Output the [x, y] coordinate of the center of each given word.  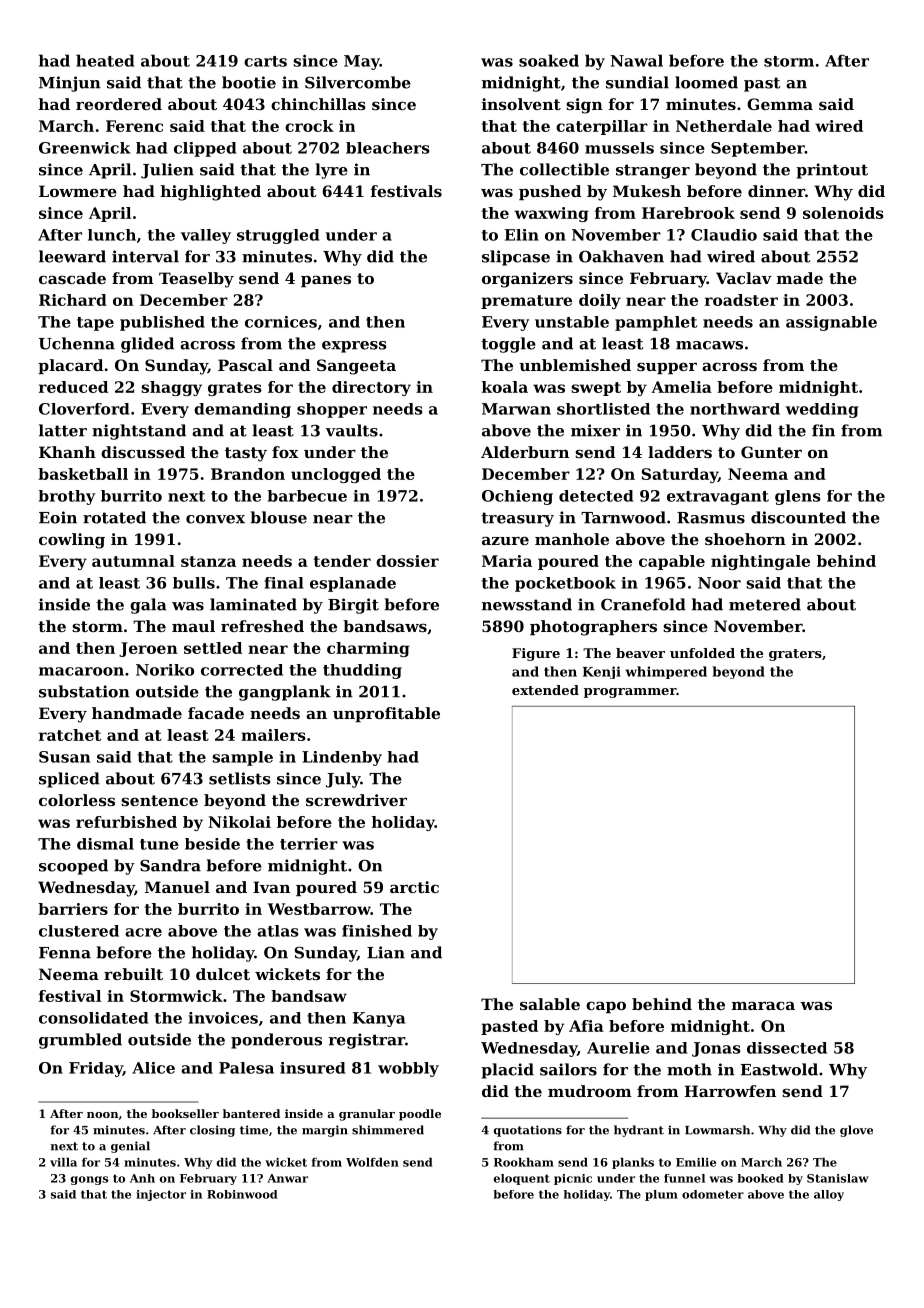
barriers [73, 909]
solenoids [843, 213]
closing [212, 1131]
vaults [352, 430]
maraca [763, 1005]
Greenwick [85, 148]
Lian [386, 952]
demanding [242, 410]
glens [798, 497]
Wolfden [372, 1162]
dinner [776, 191]
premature [526, 302]
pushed [550, 192]
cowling [72, 541]
